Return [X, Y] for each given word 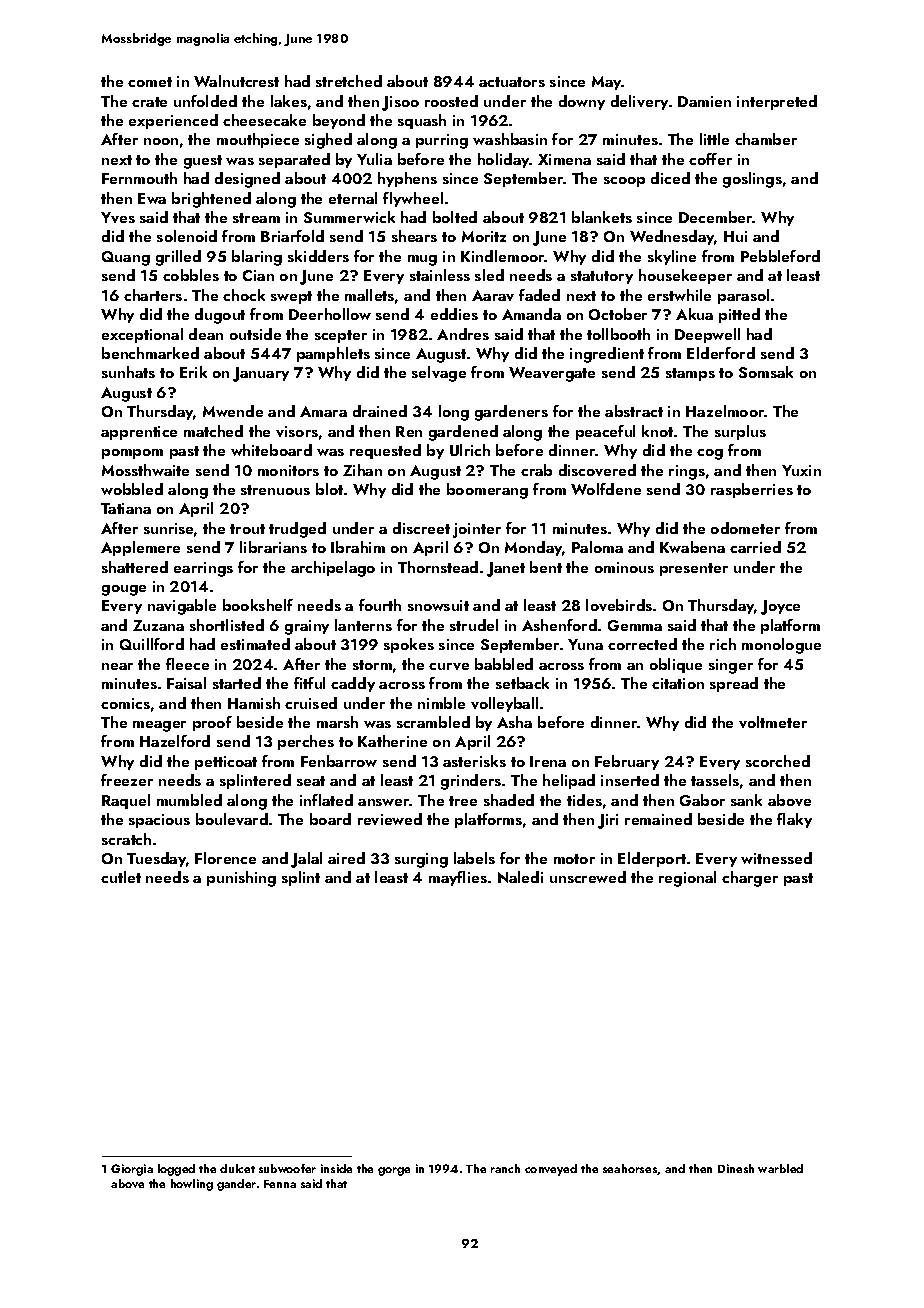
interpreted [777, 102]
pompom [132, 454]
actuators [512, 82]
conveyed [551, 1170]
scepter [341, 336]
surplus [740, 432]
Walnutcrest [236, 81]
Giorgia [132, 1170]
